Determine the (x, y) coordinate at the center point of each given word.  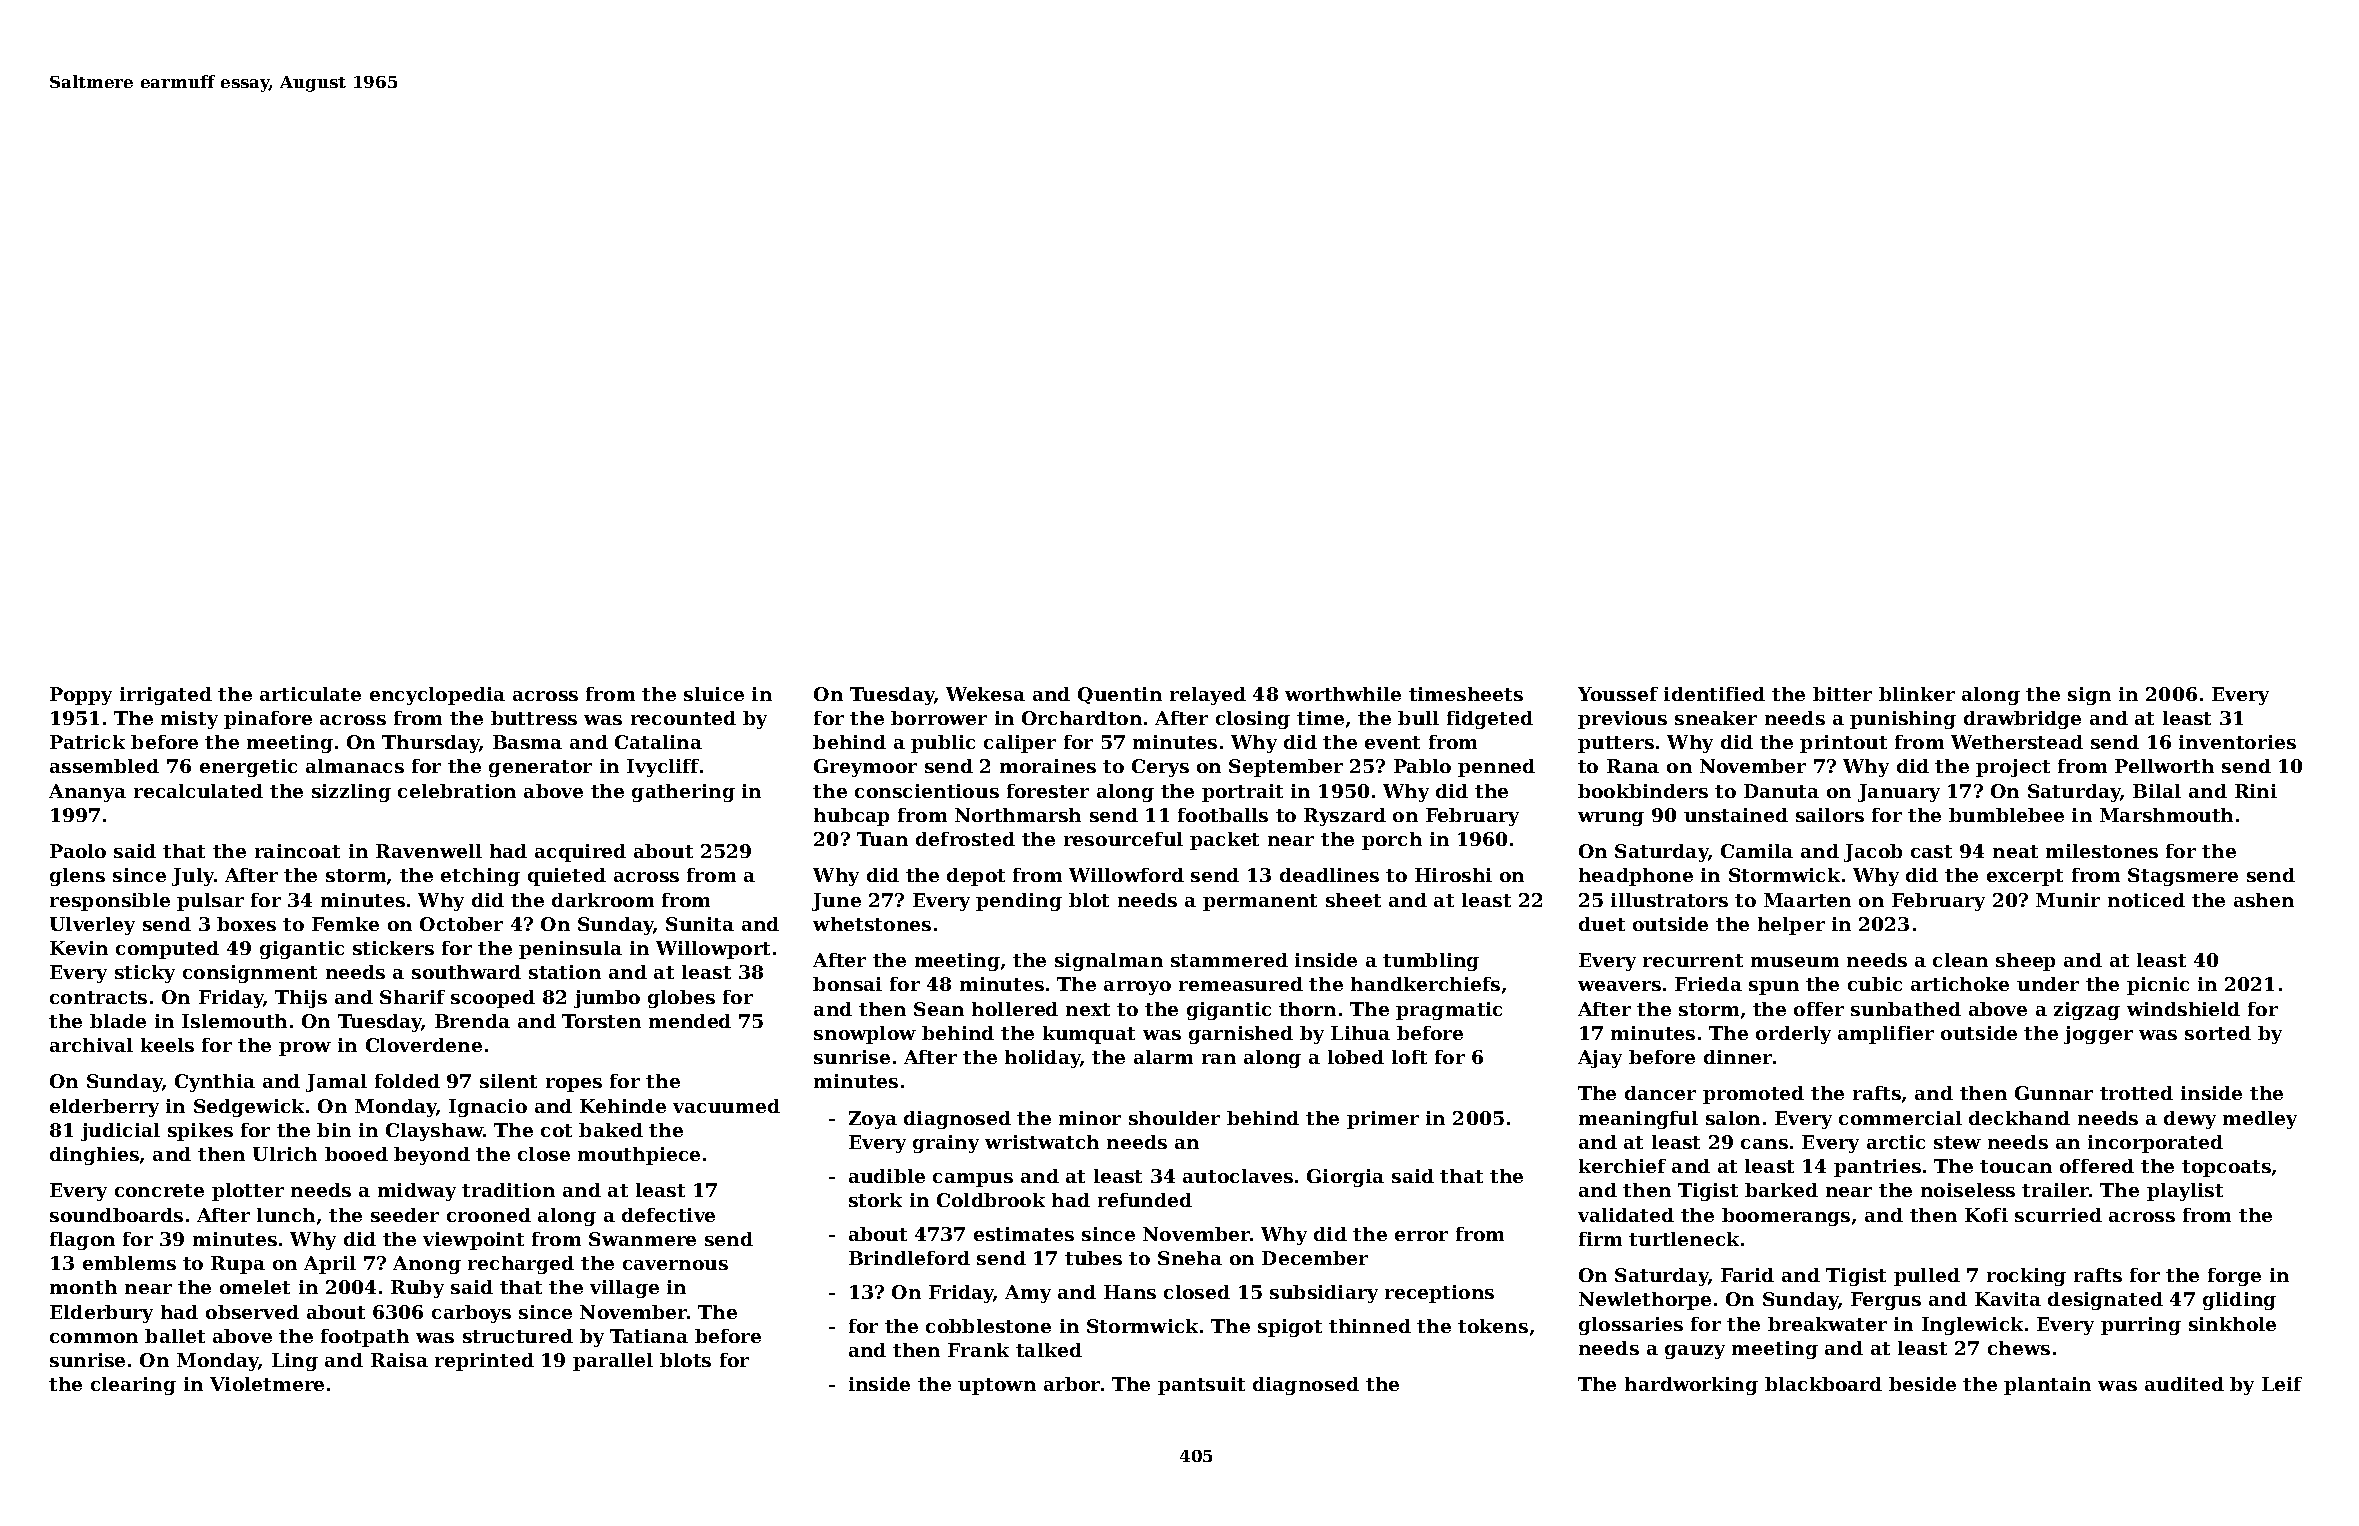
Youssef (1618, 694)
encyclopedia (437, 696)
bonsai (847, 984)
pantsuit (1201, 1386)
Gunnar (2054, 1093)
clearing (133, 1386)
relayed (1208, 696)
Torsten (601, 1021)
